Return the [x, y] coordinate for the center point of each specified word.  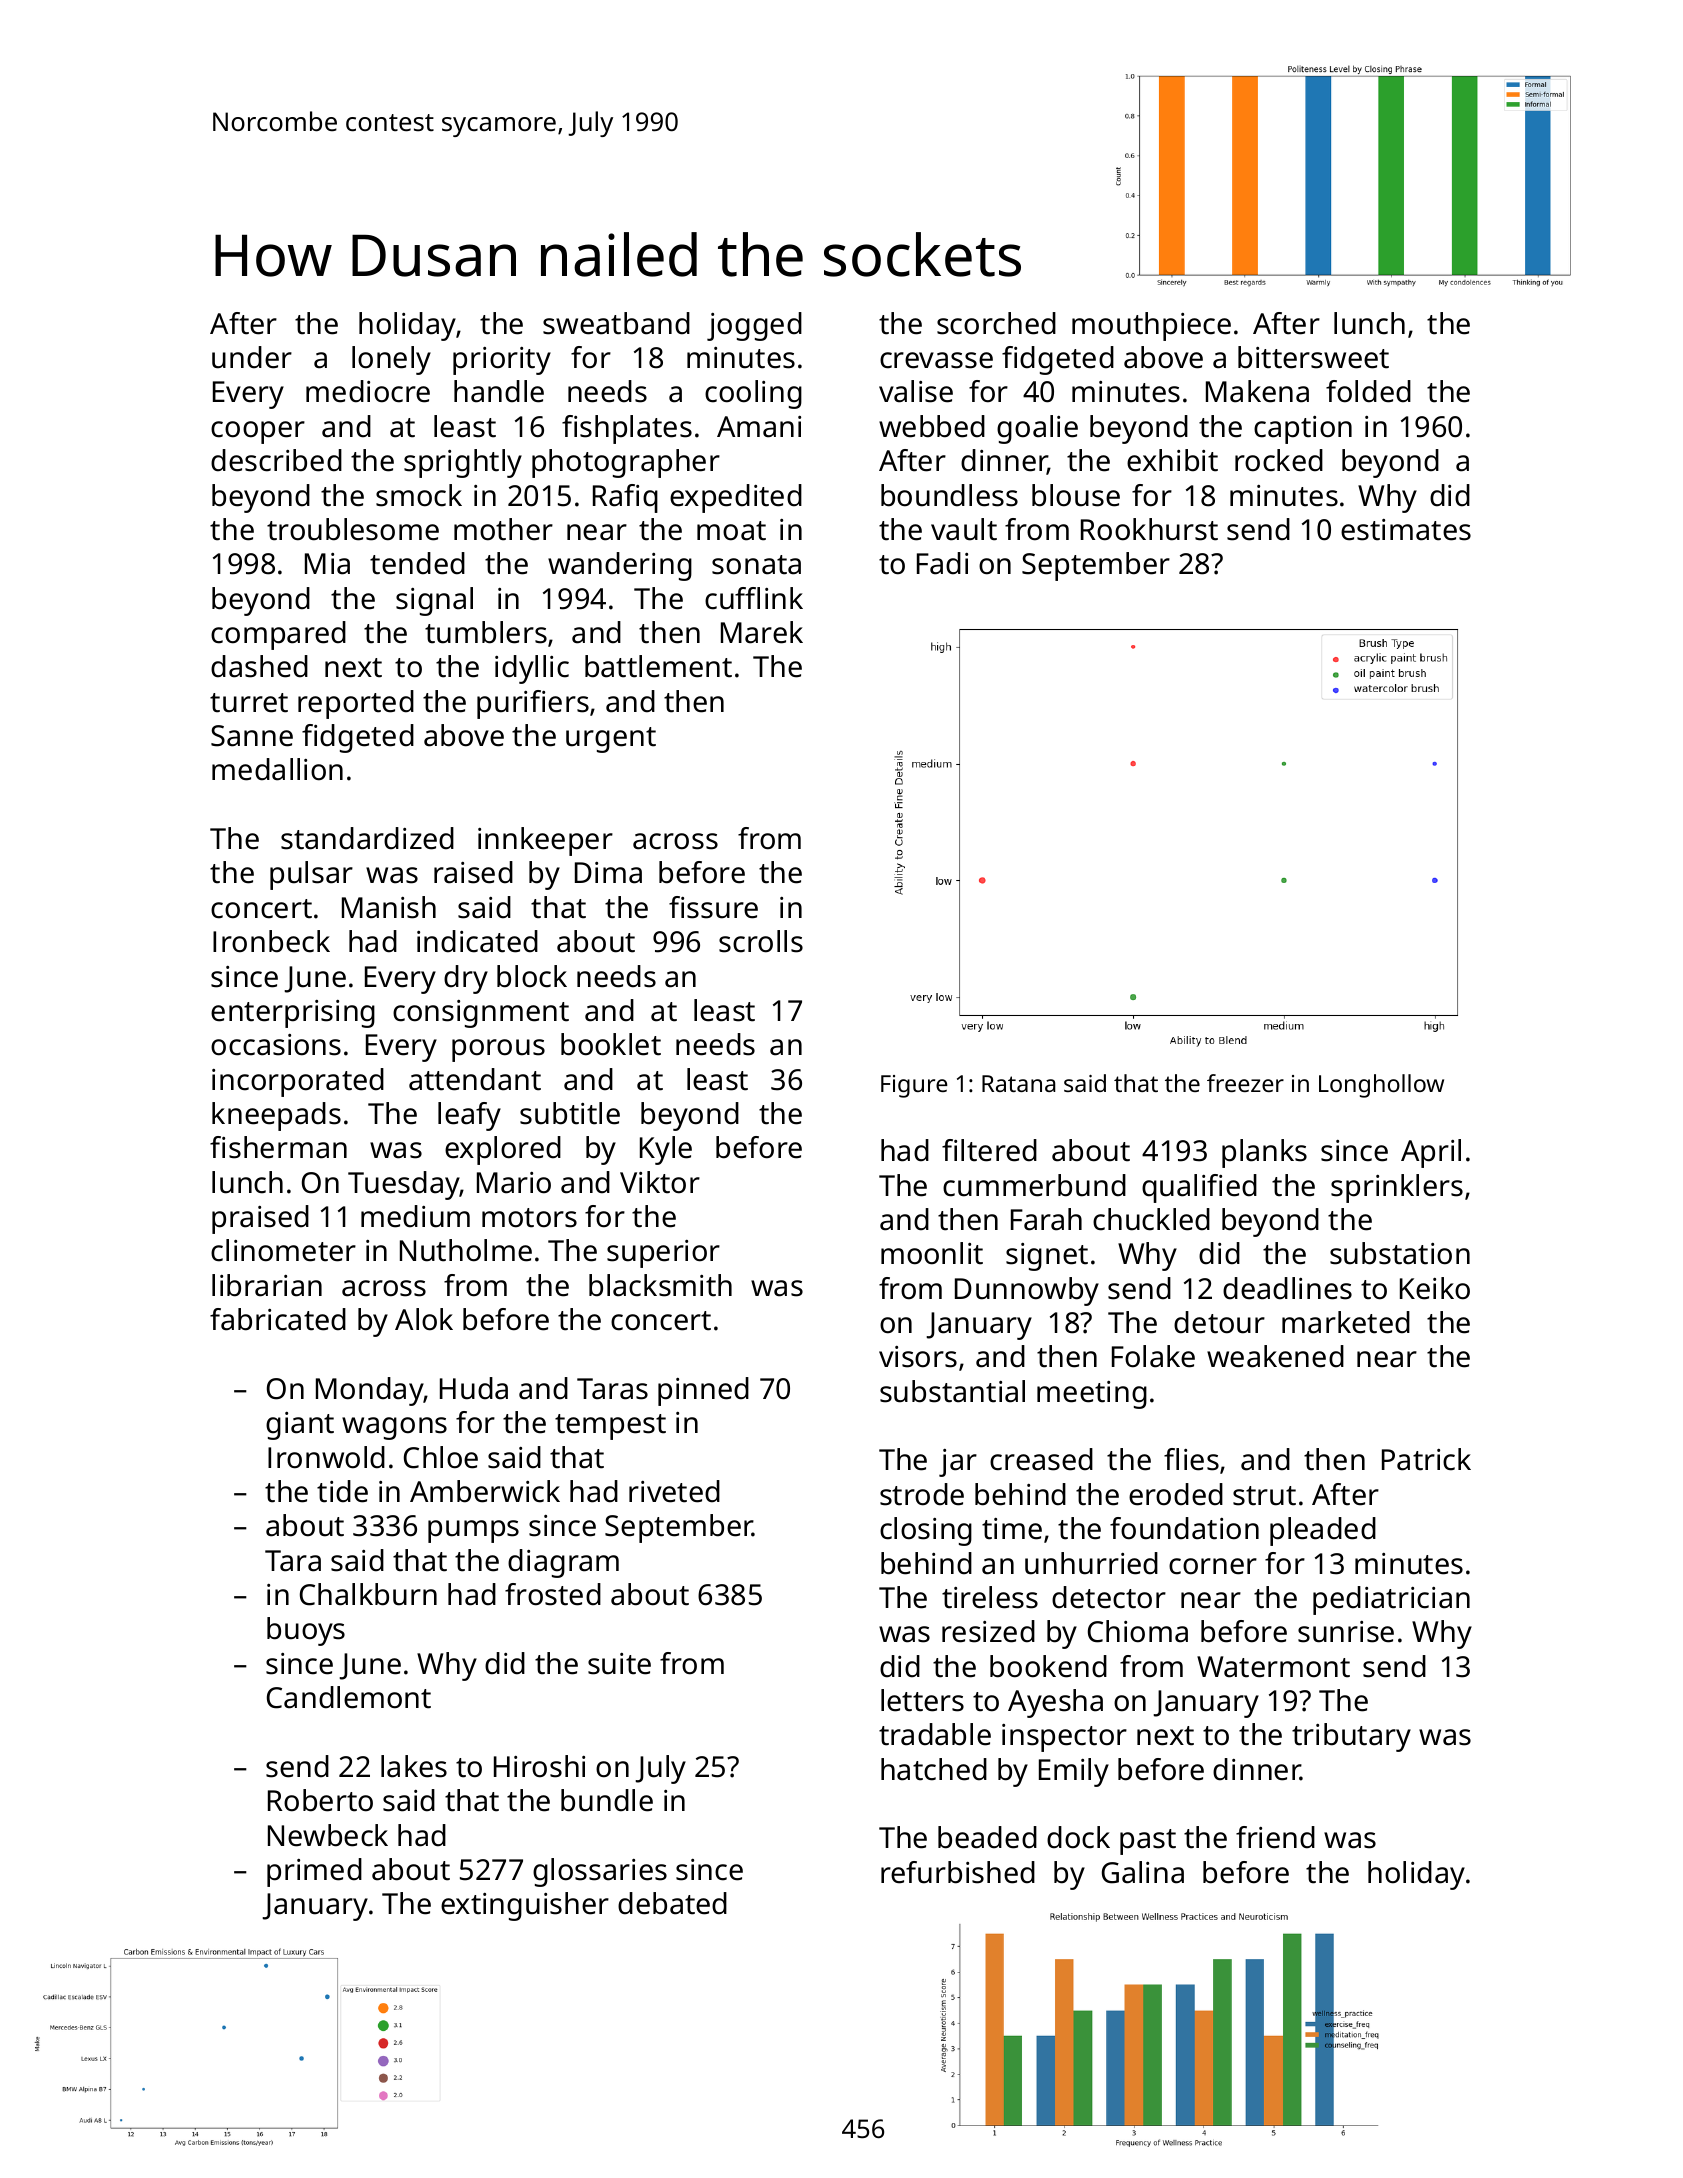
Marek [762, 632]
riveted [674, 1491]
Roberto [320, 1800]
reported [356, 704]
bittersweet [1313, 357]
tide [342, 1491]
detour [1219, 1322]
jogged [754, 326]
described [276, 460]
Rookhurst [1149, 529]
